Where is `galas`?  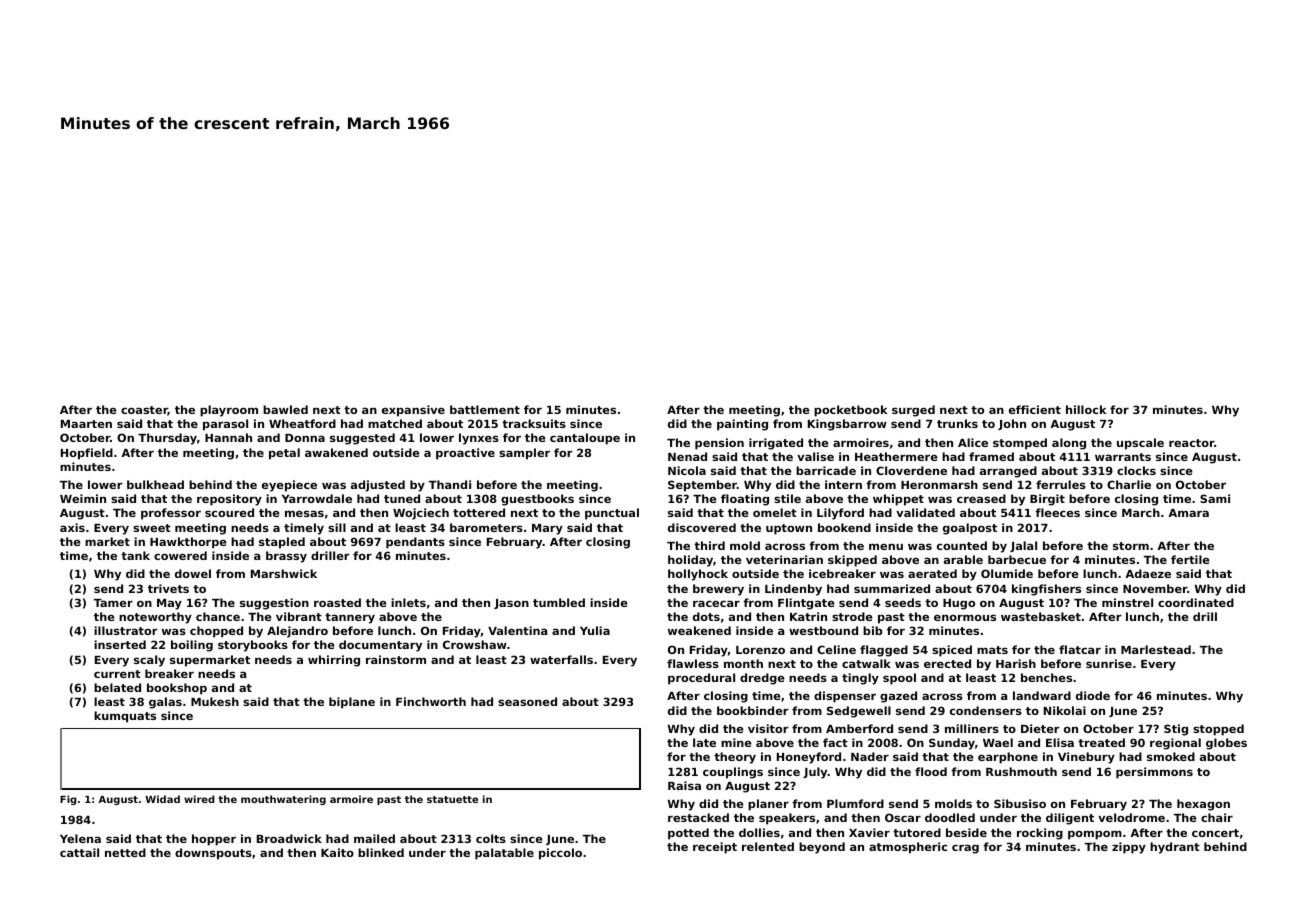
galas is located at coordinates (165, 703).
